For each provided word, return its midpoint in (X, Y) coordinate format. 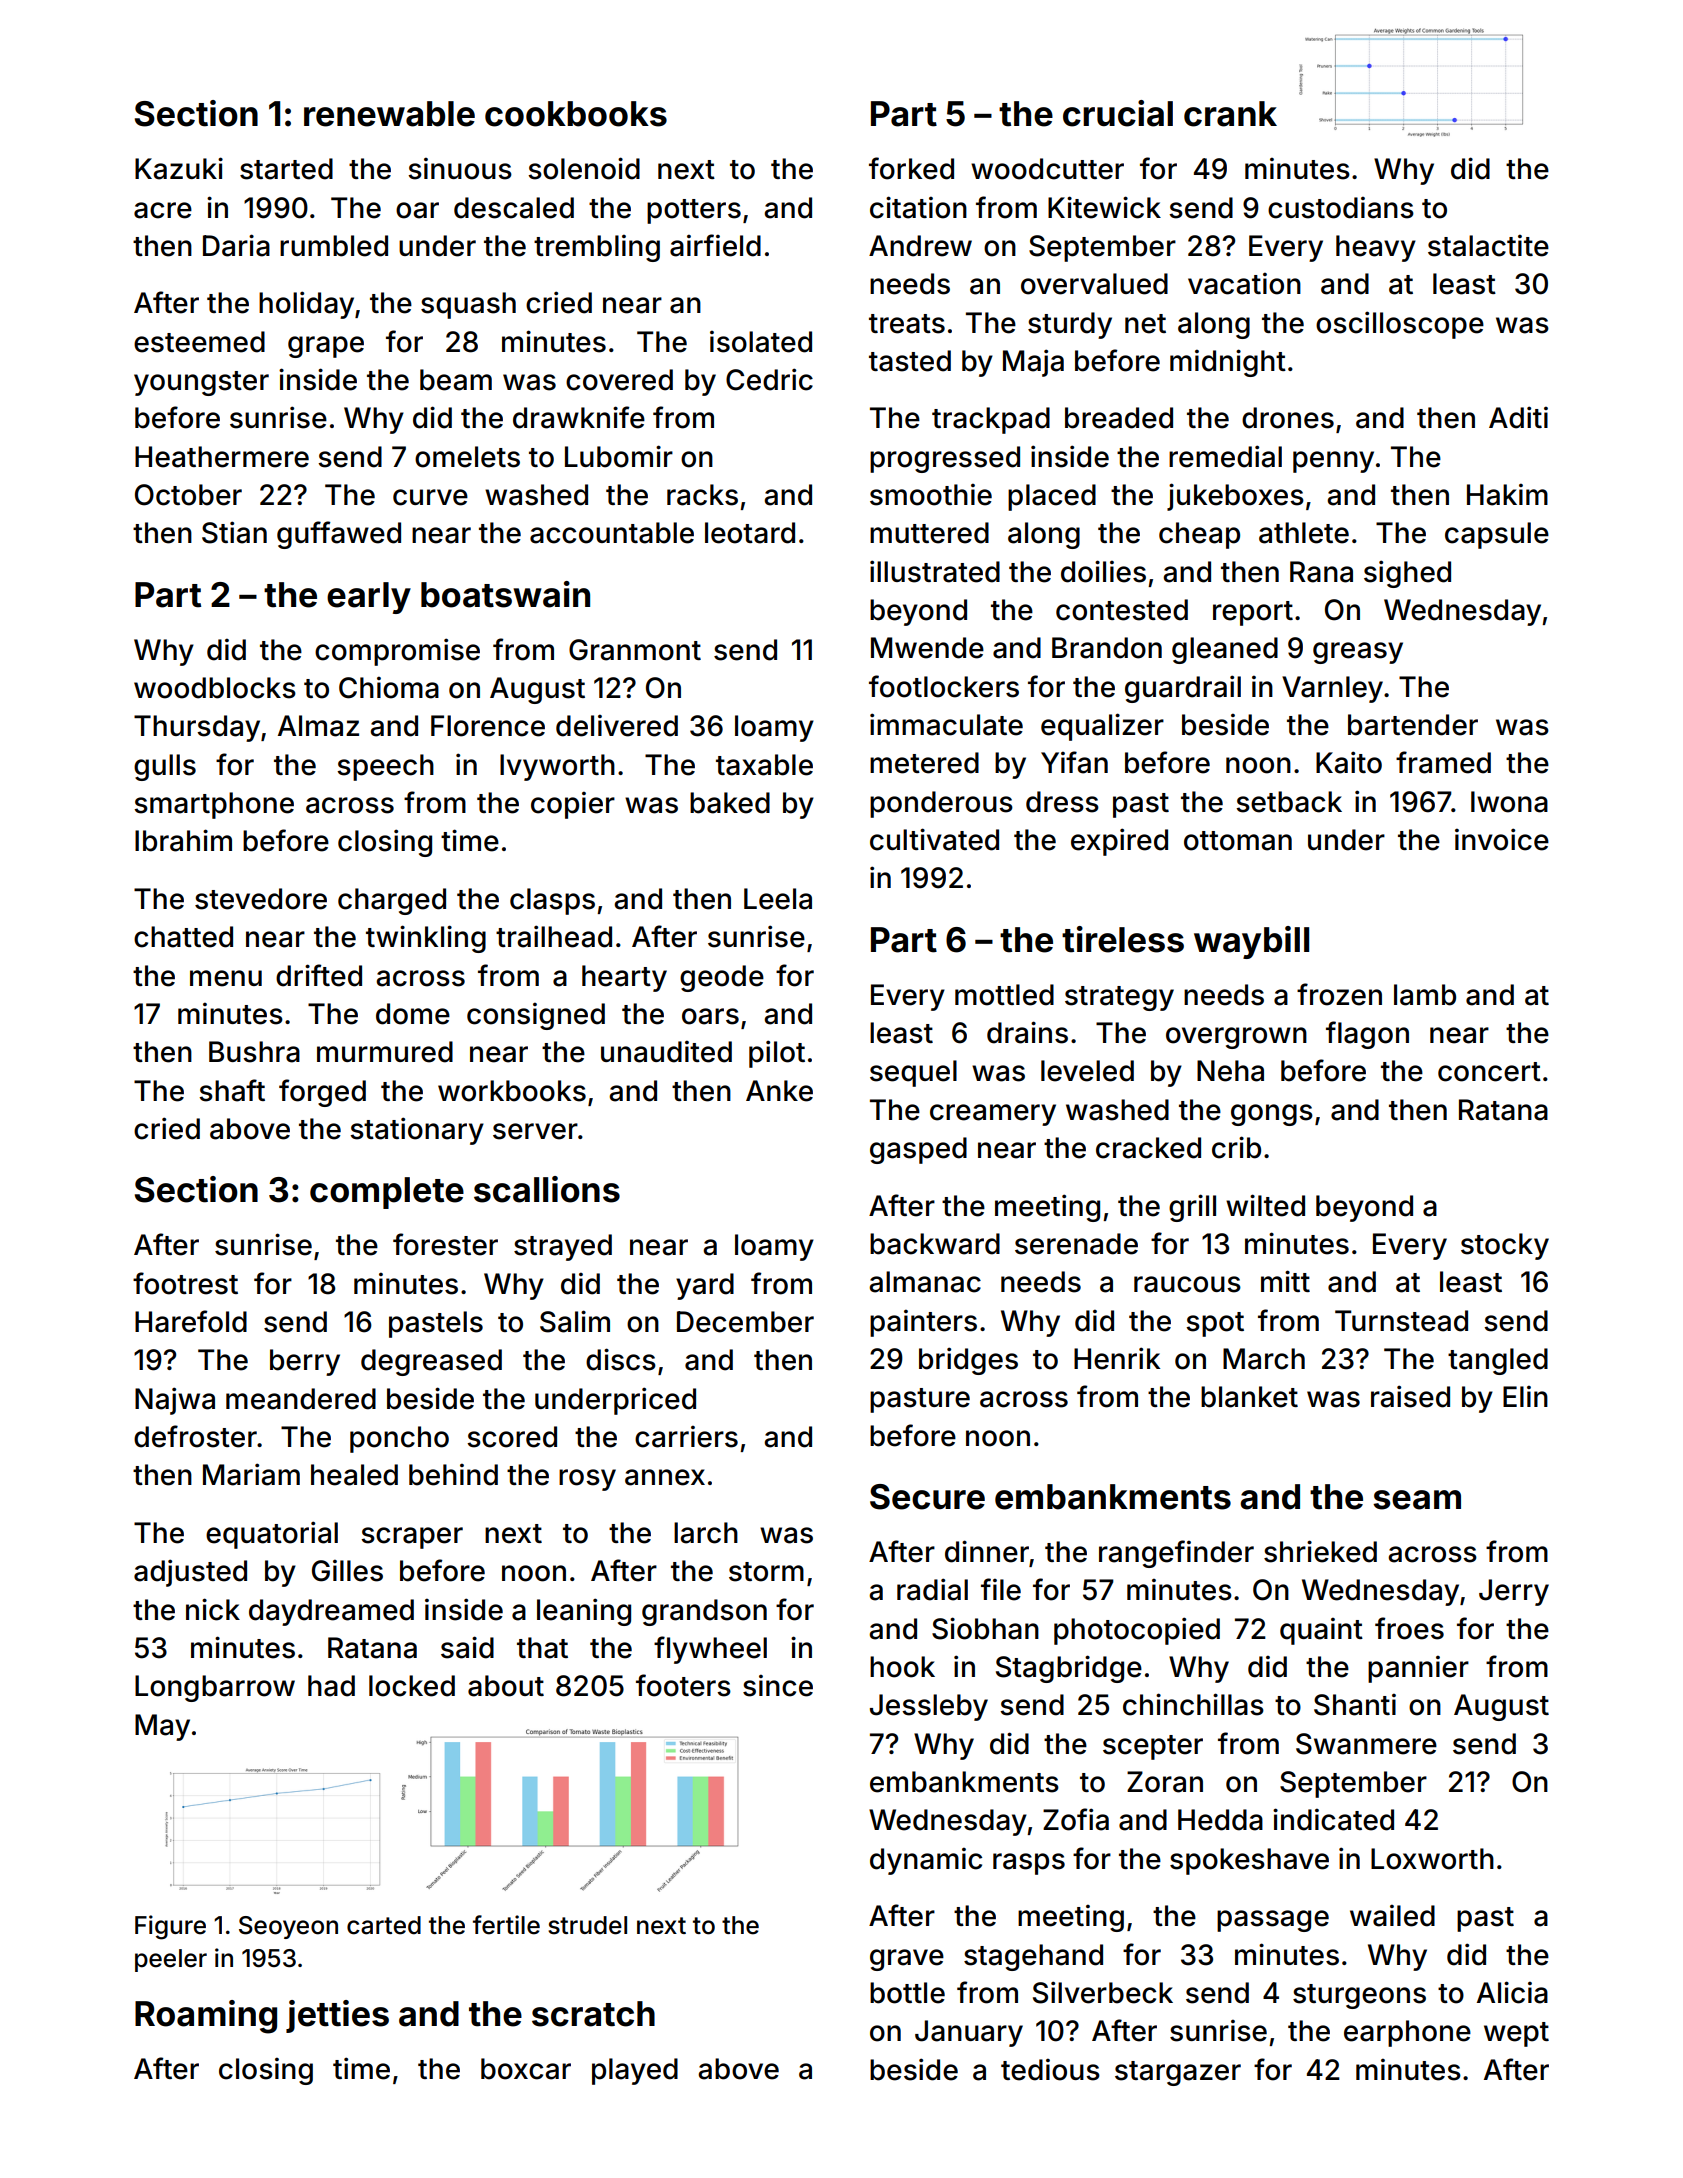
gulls (165, 767)
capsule (1497, 535)
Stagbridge (1069, 1669)
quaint (1321, 1631)
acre (163, 210)
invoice (1502, 839)
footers (683, 1685)
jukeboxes (1235, 497)
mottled (1004, 995)
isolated (761, 341)
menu (226, 978)
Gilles (347, 1570)
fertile (506, 1925)
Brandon (1107, 648)
